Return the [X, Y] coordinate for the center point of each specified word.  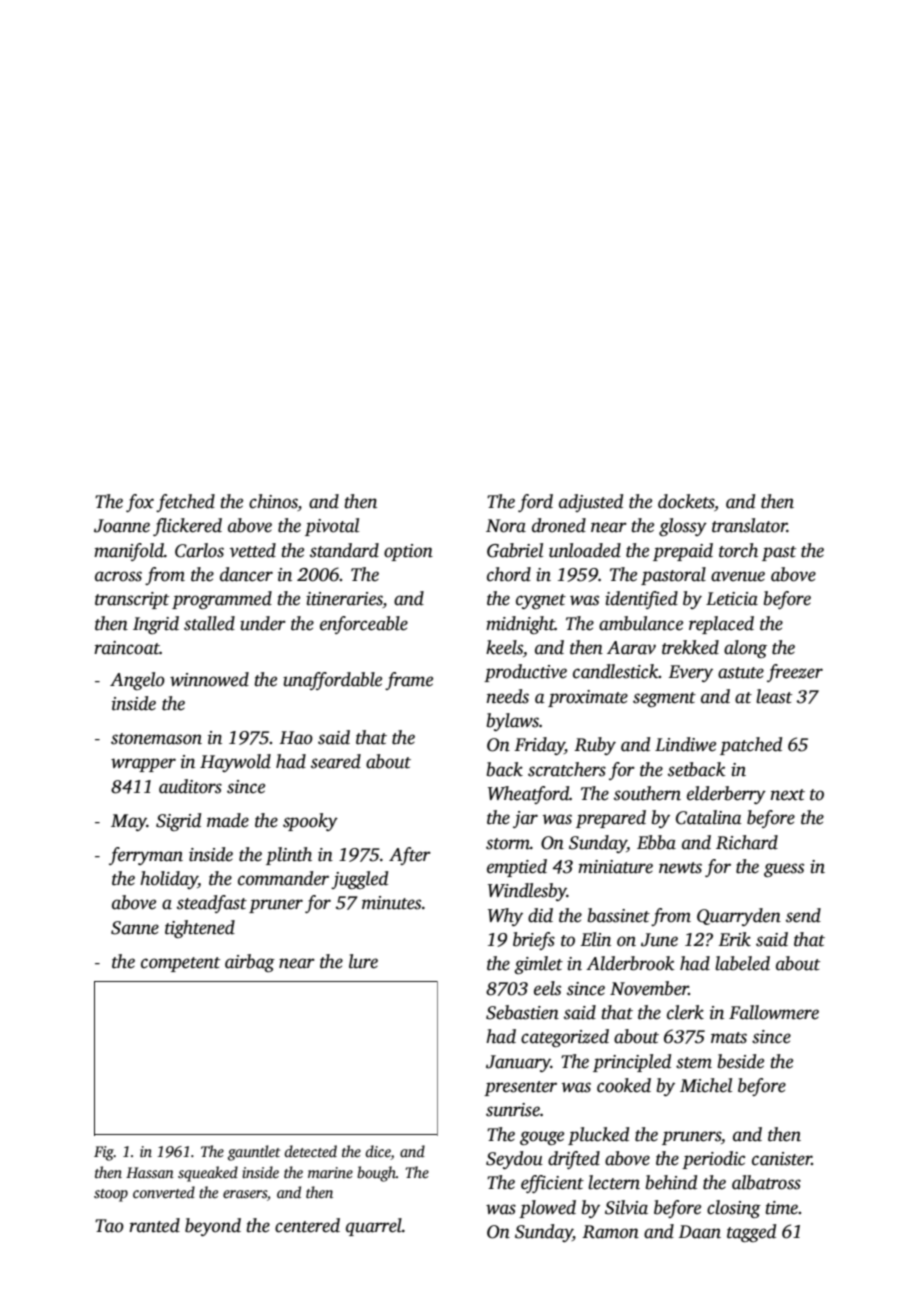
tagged [751, 1233]
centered [307, 1225]
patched [751, 746]
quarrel [374, 1227]
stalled [209, 623]
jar [525, 819]
